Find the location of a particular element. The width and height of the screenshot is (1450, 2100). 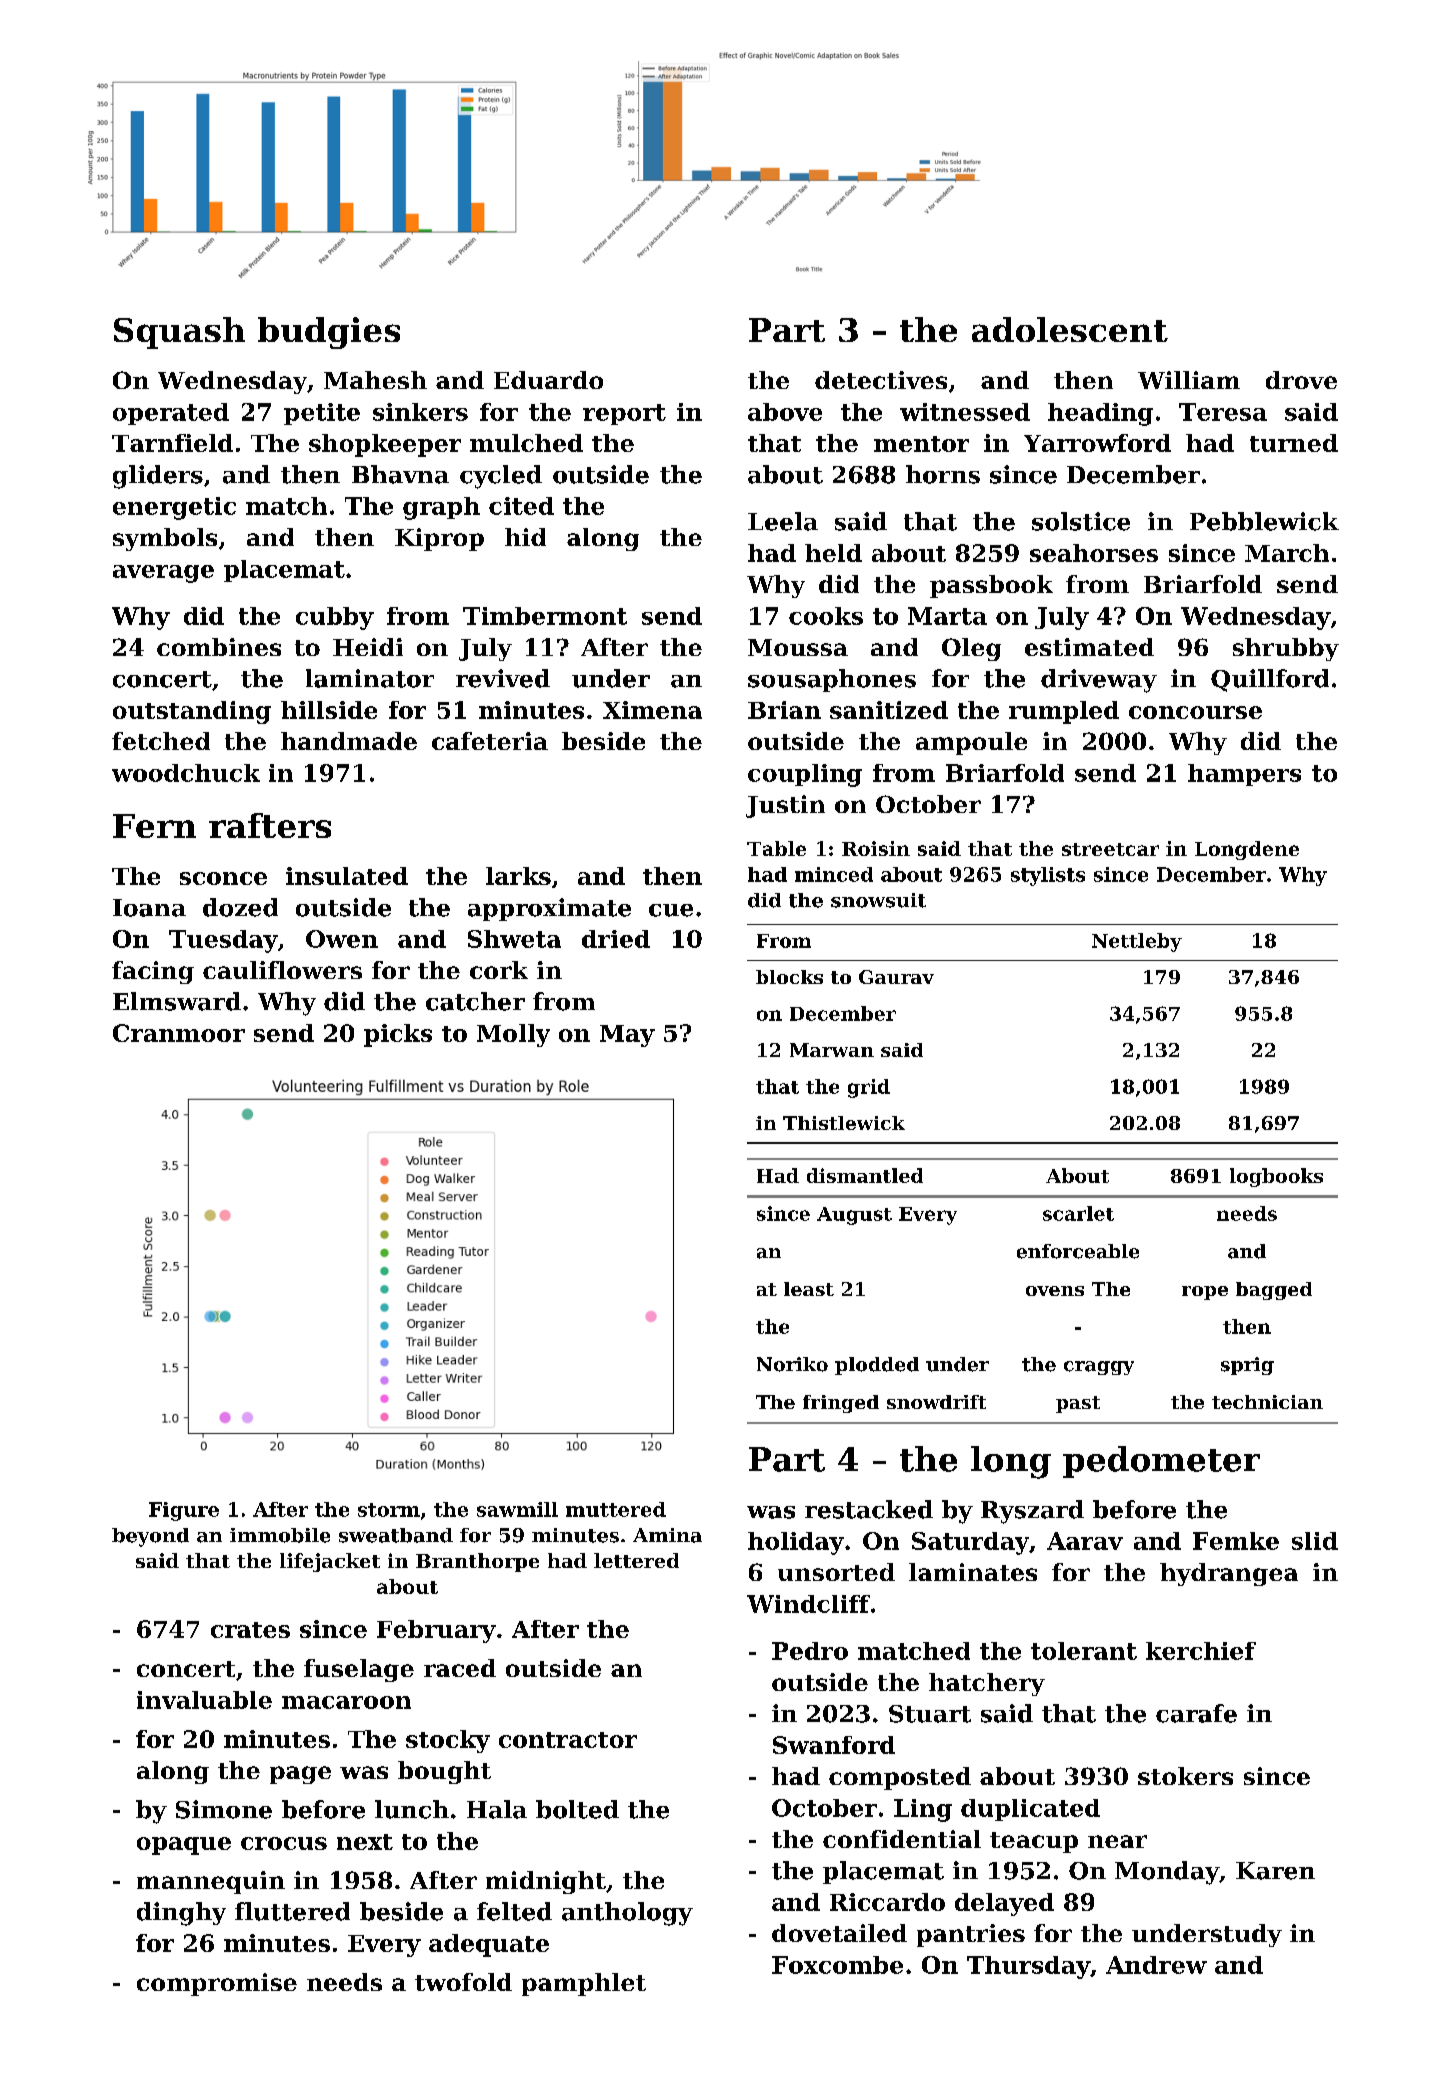

pamphlet is located at coordinates (584, 1984).
